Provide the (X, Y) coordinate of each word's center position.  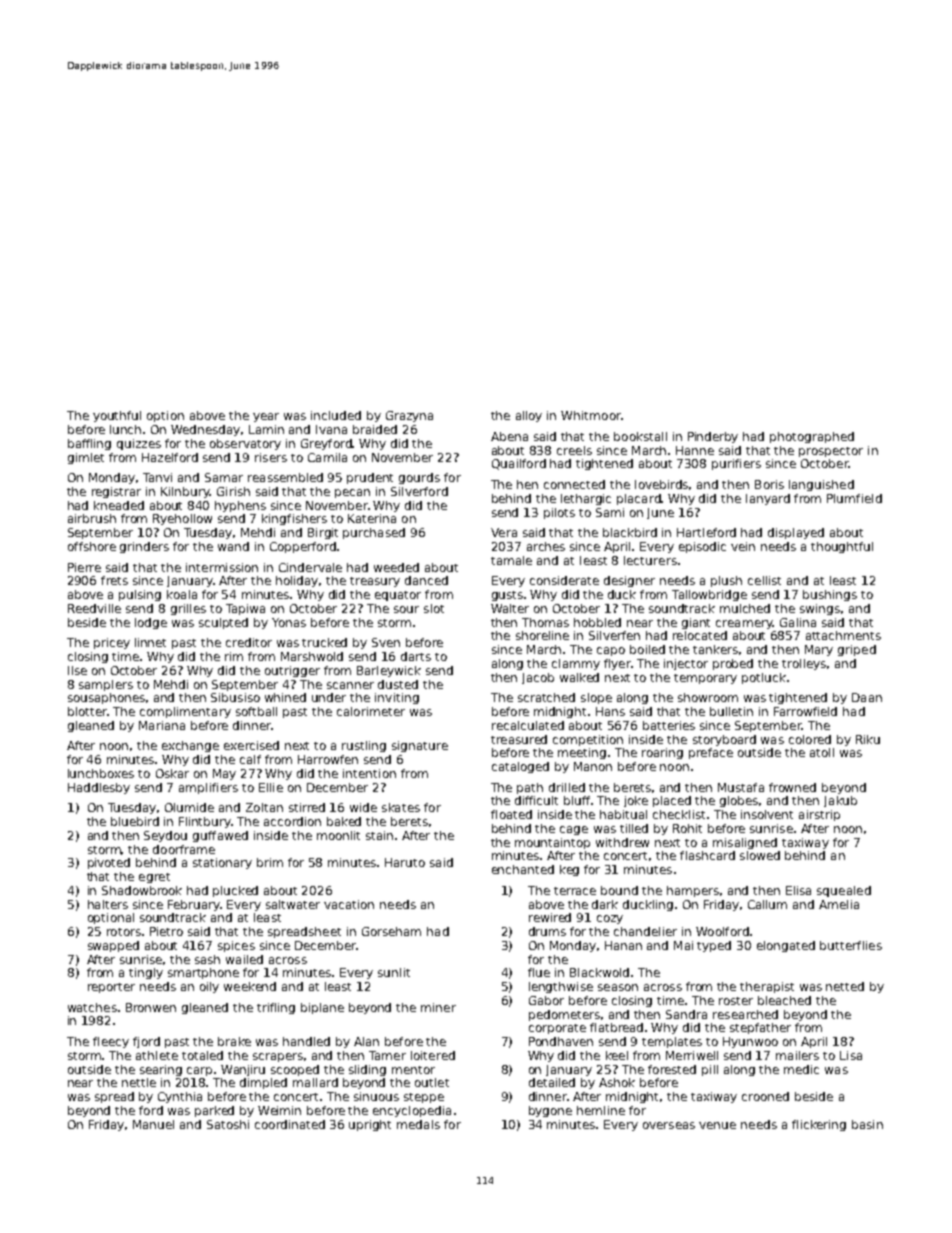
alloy (529, 416)
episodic (702, 547)
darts (416, 656)
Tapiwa (245, 609)
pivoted (109, 863)
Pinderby (713, 437)
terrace (575, 891)
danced (426, 580)
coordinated (290, 1124)
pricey (112, 643)
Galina (798, 622)
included (336, 415)
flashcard (707, 855)
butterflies (851, 945)
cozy (610, 919)
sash (207, 959)
